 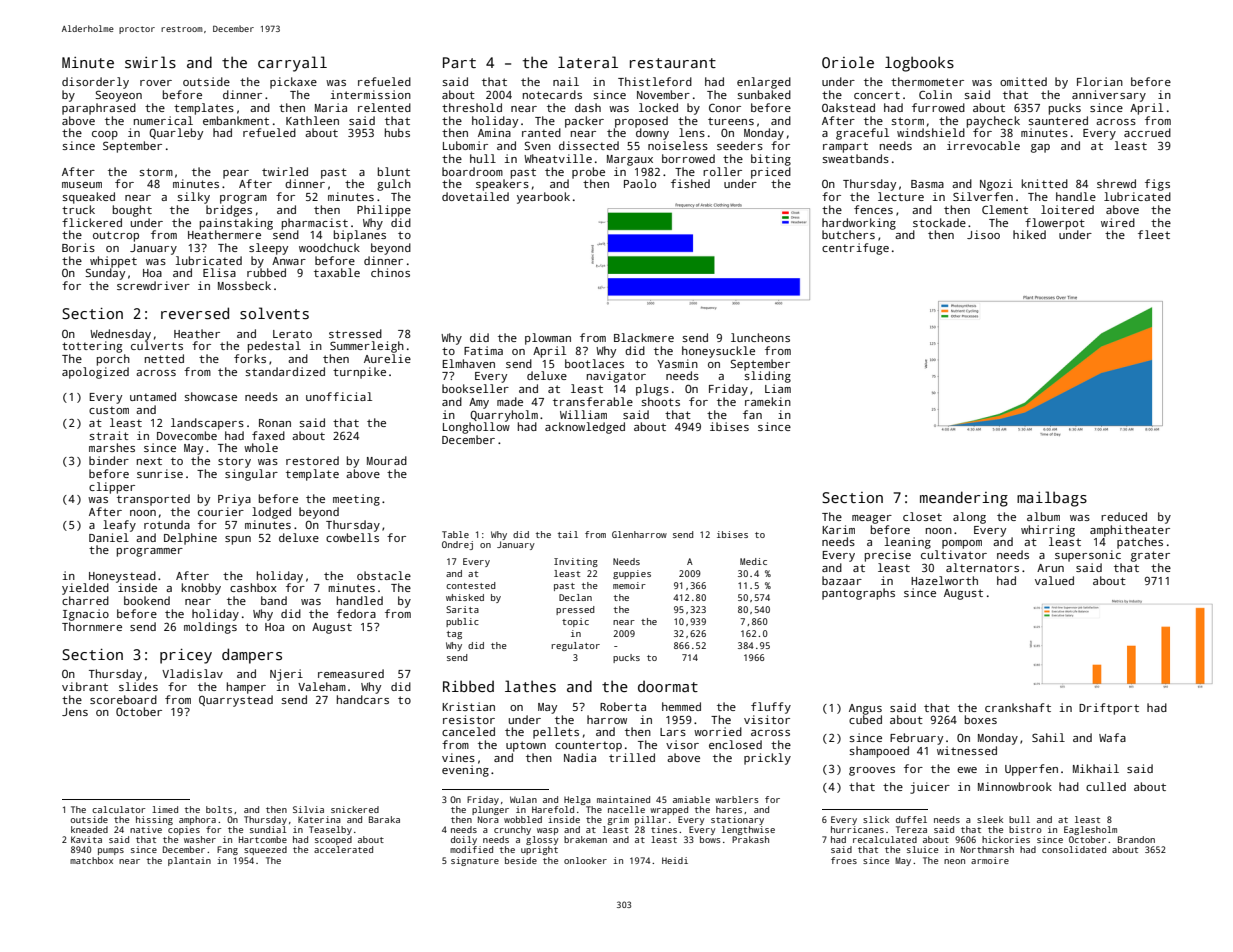 I want to click on clipper, so click(x=112, y=488).
